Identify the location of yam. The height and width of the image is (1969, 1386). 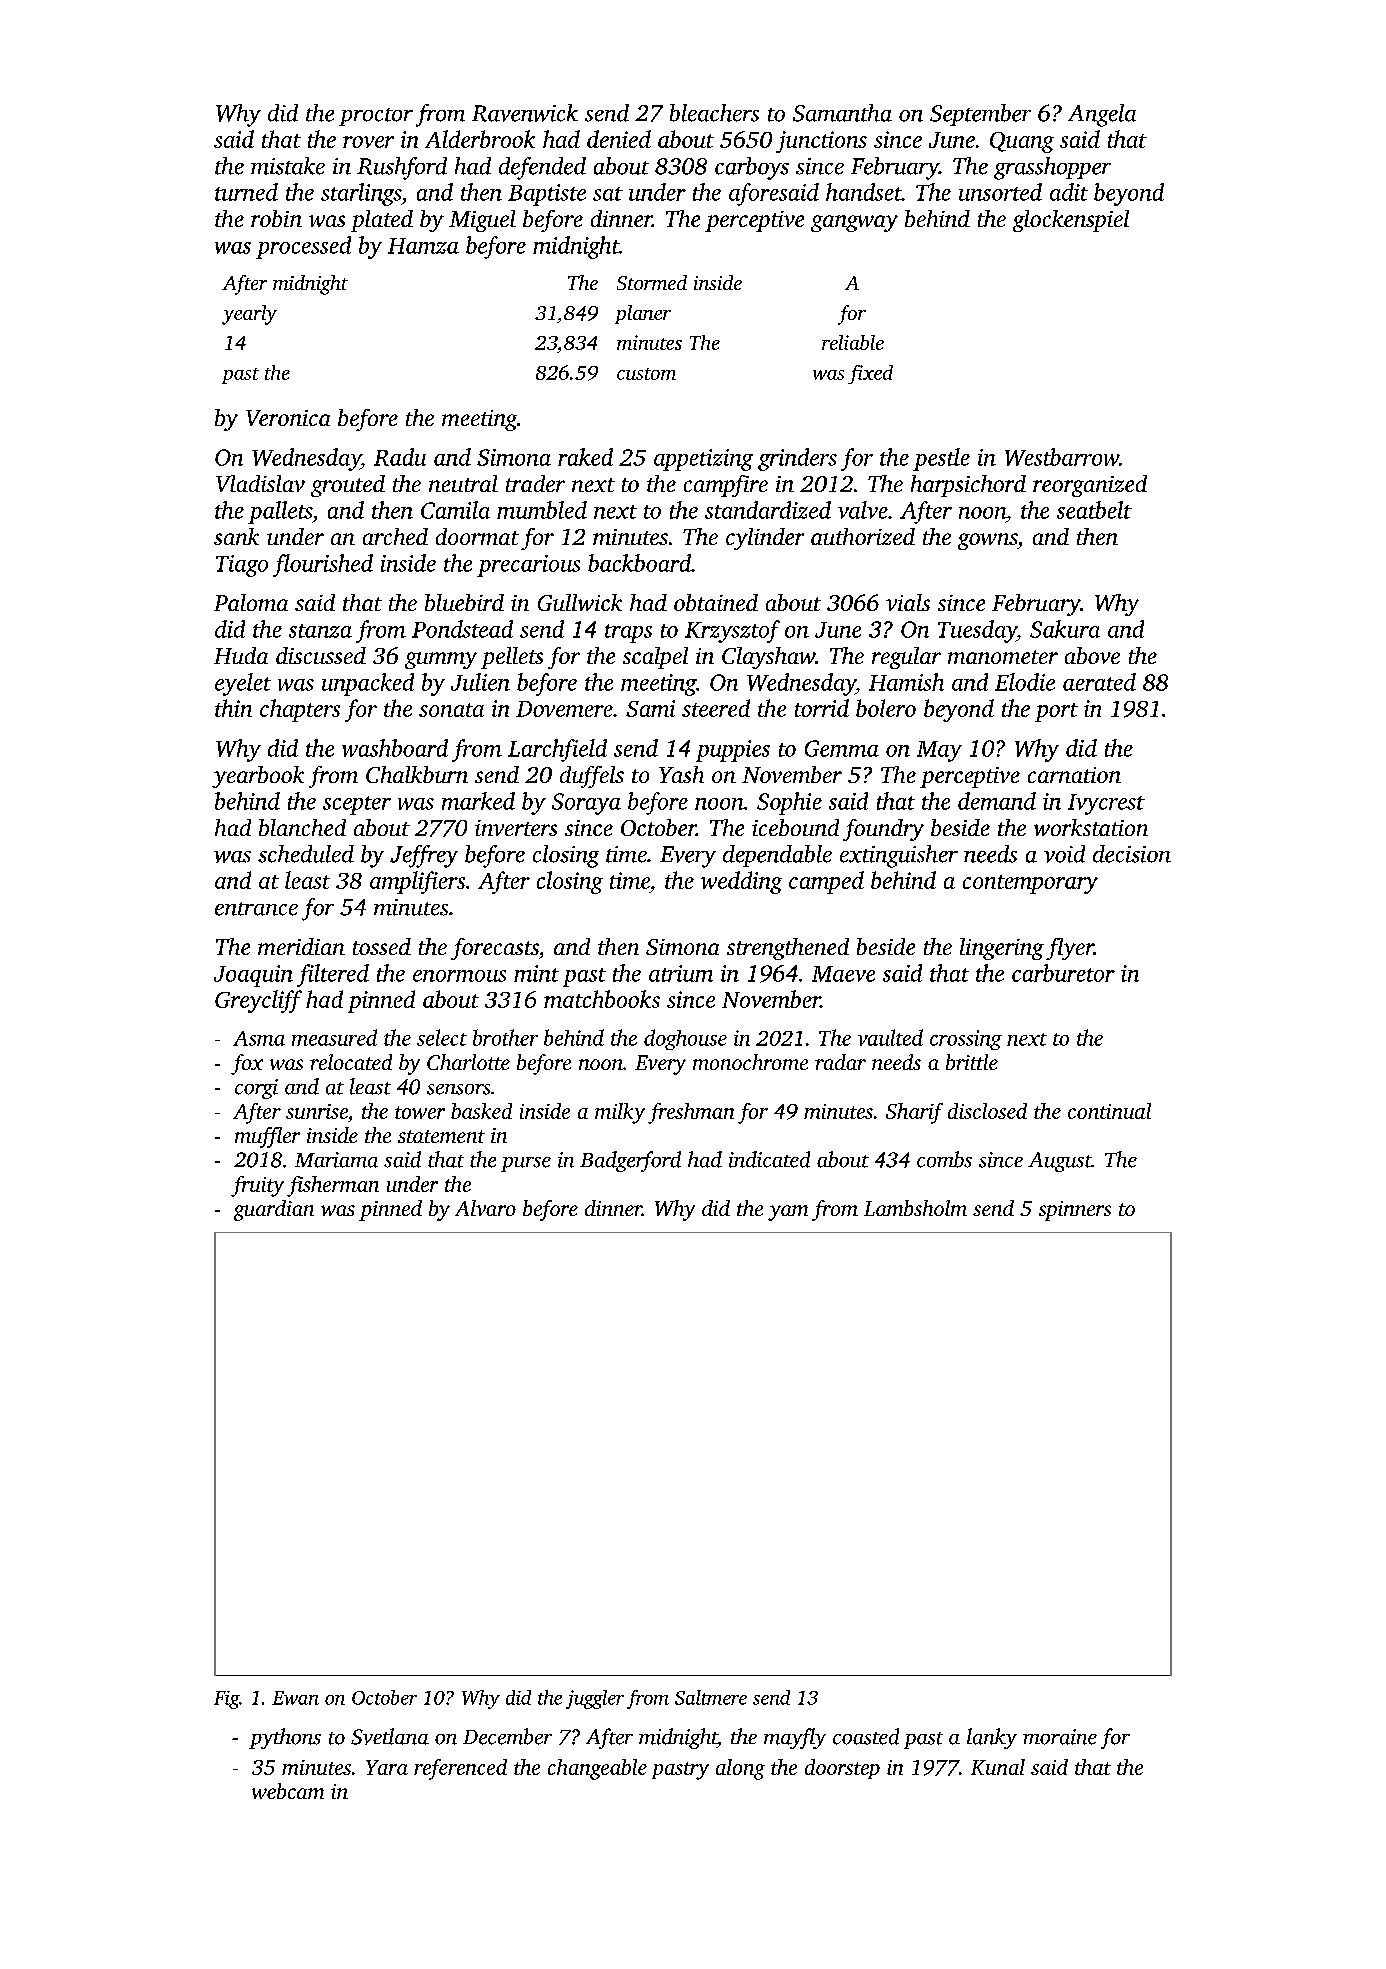
(788, 1213).
